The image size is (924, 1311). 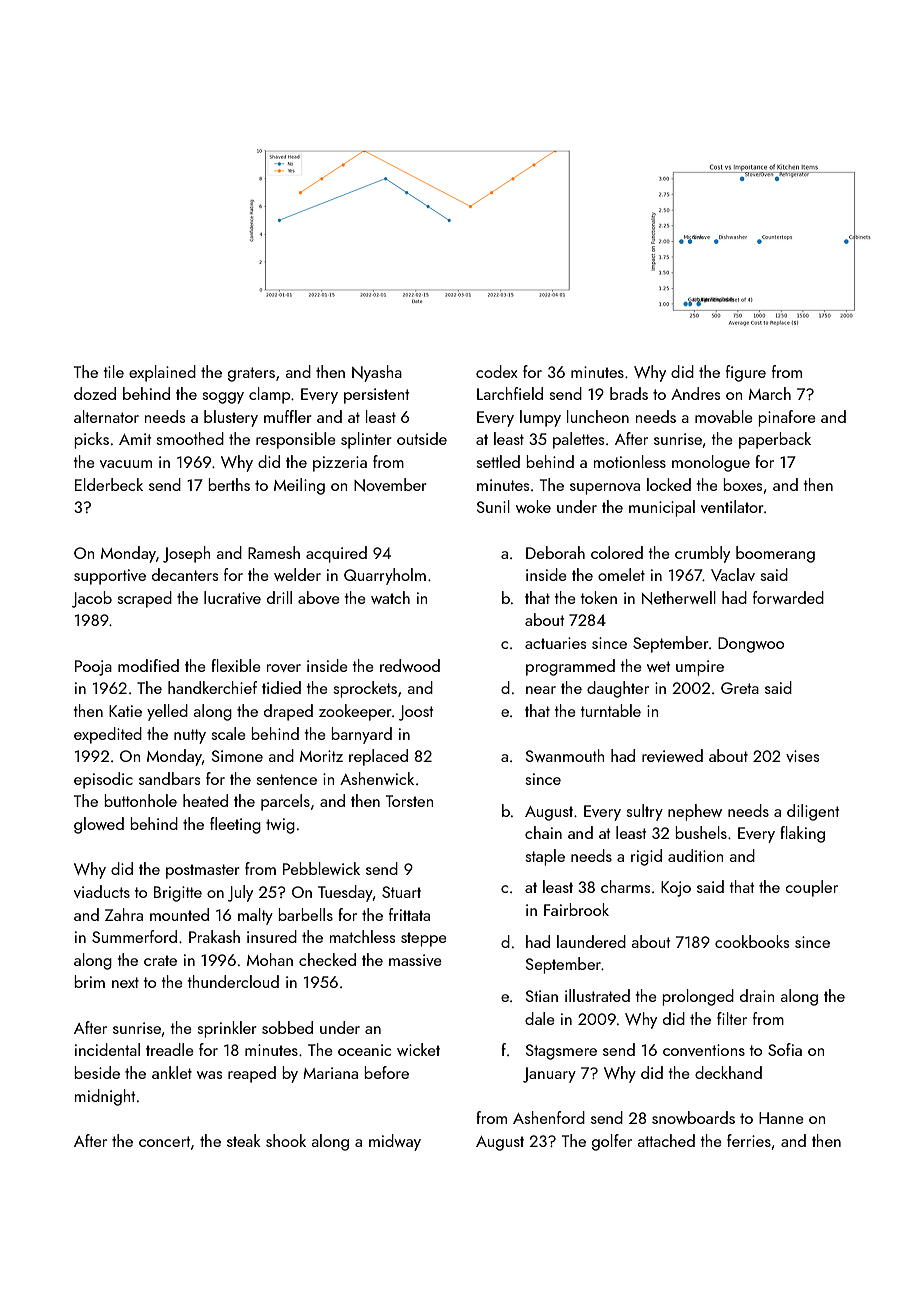 What do you see at coordinates (410, 665) in the page?
I see `redwood` at bounding box center [410, 665].
